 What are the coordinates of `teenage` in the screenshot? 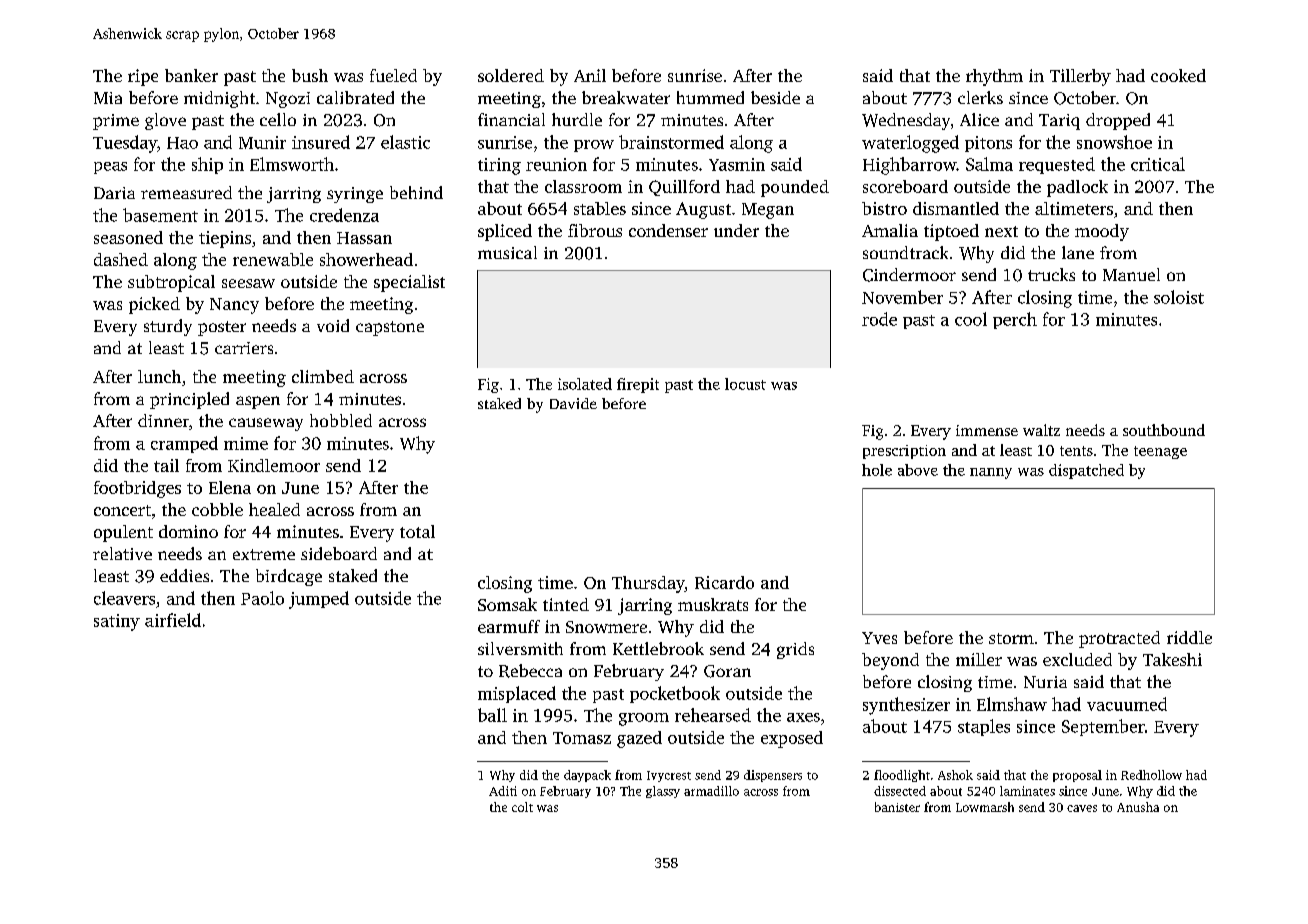 It's located at (1160, 452).
